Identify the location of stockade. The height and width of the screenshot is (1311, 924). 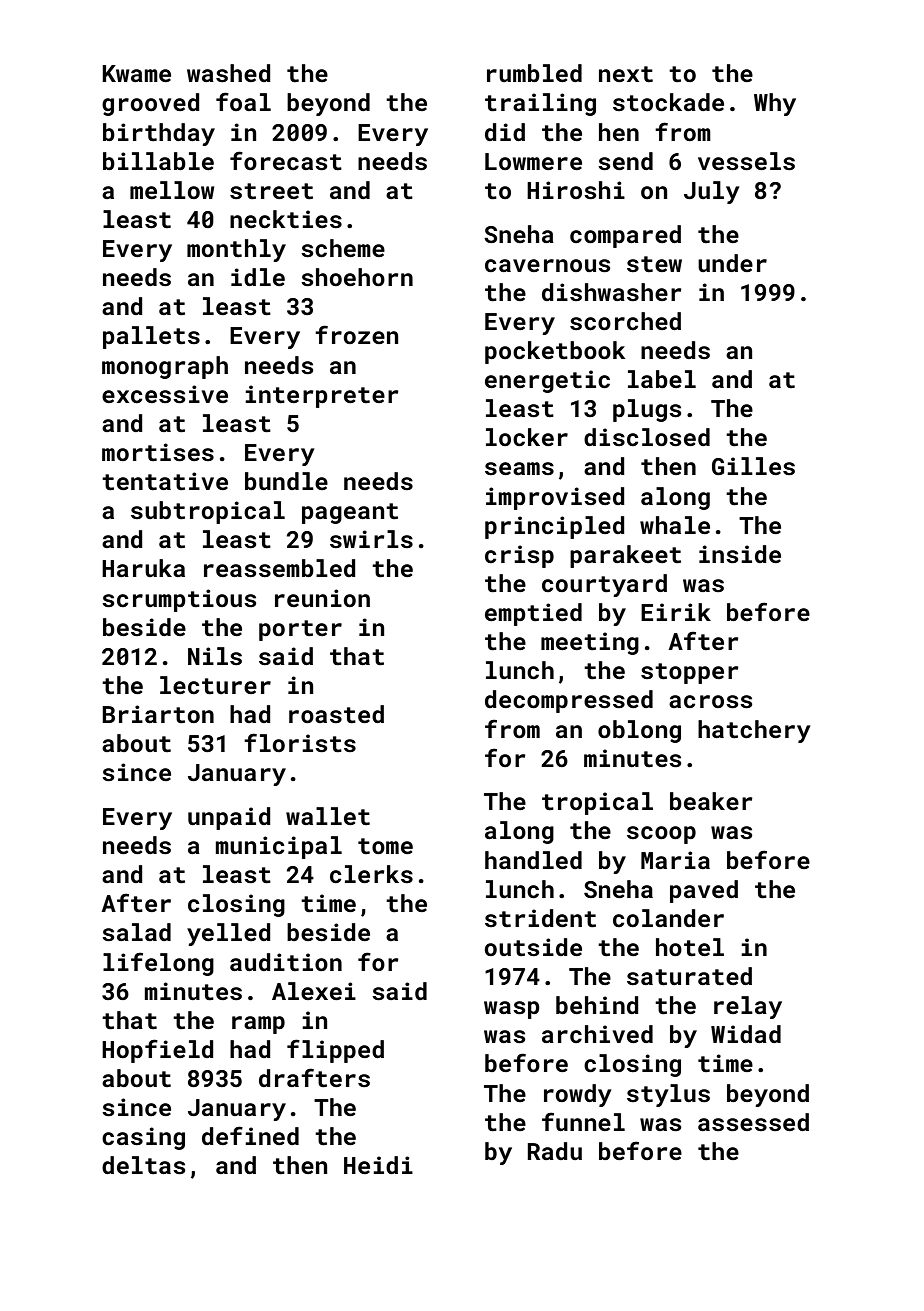
(668, 102).
